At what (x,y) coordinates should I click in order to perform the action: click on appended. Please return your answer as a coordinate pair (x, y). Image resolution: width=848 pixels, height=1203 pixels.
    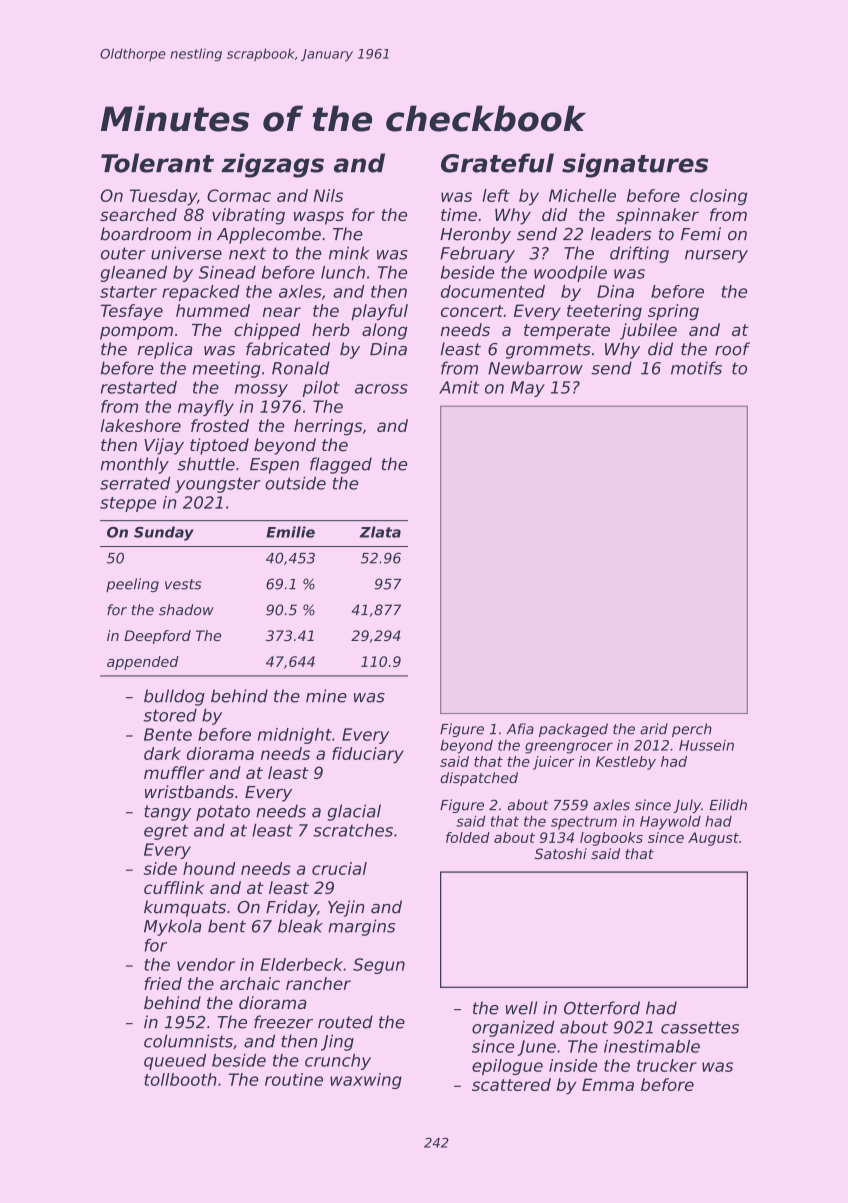
    Looking at the image, I should click on (143, 663).
